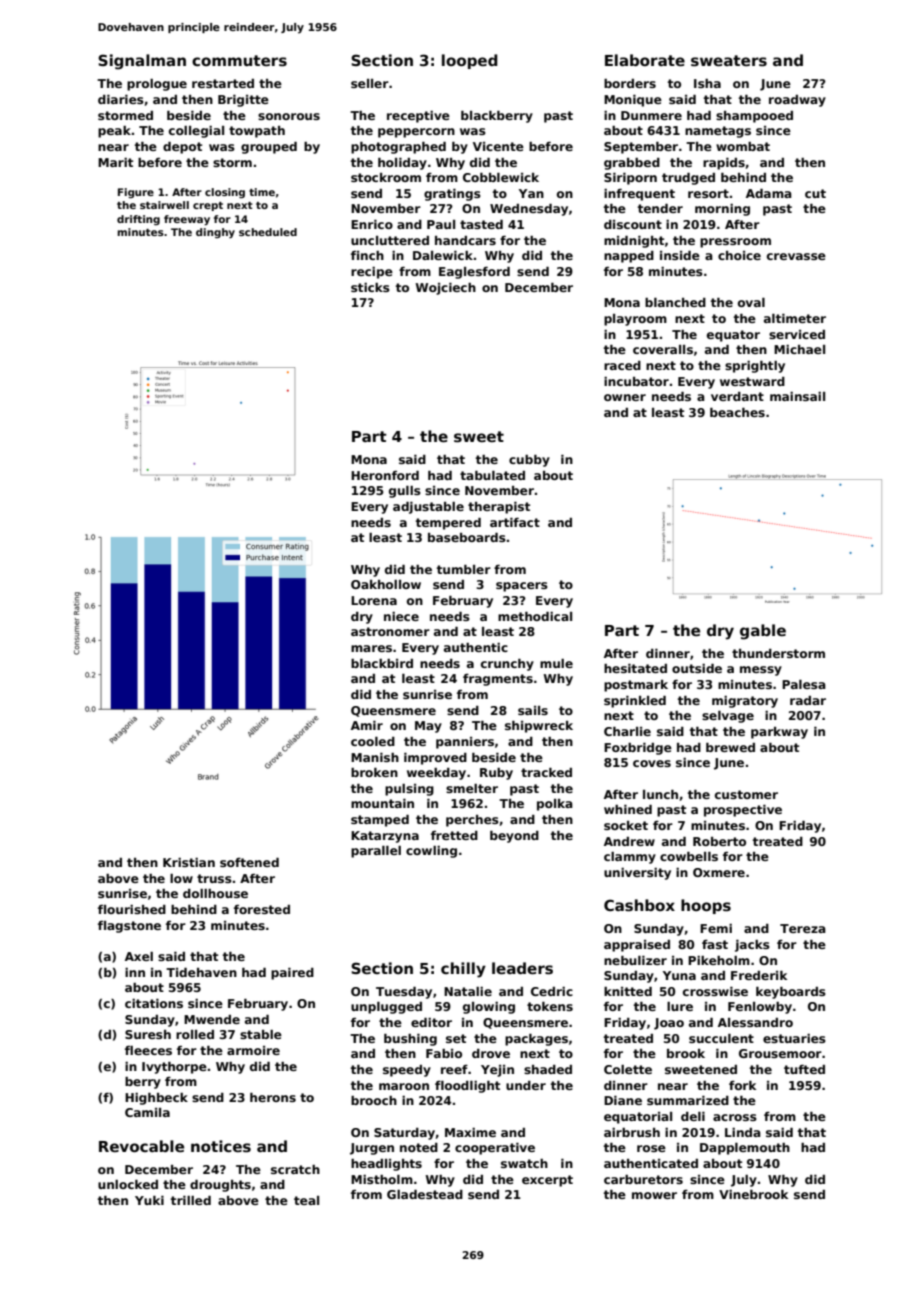  What do you see at coordinates (498, 146) in the image?
I see `Vicente` at bounding box center [498, 146].
